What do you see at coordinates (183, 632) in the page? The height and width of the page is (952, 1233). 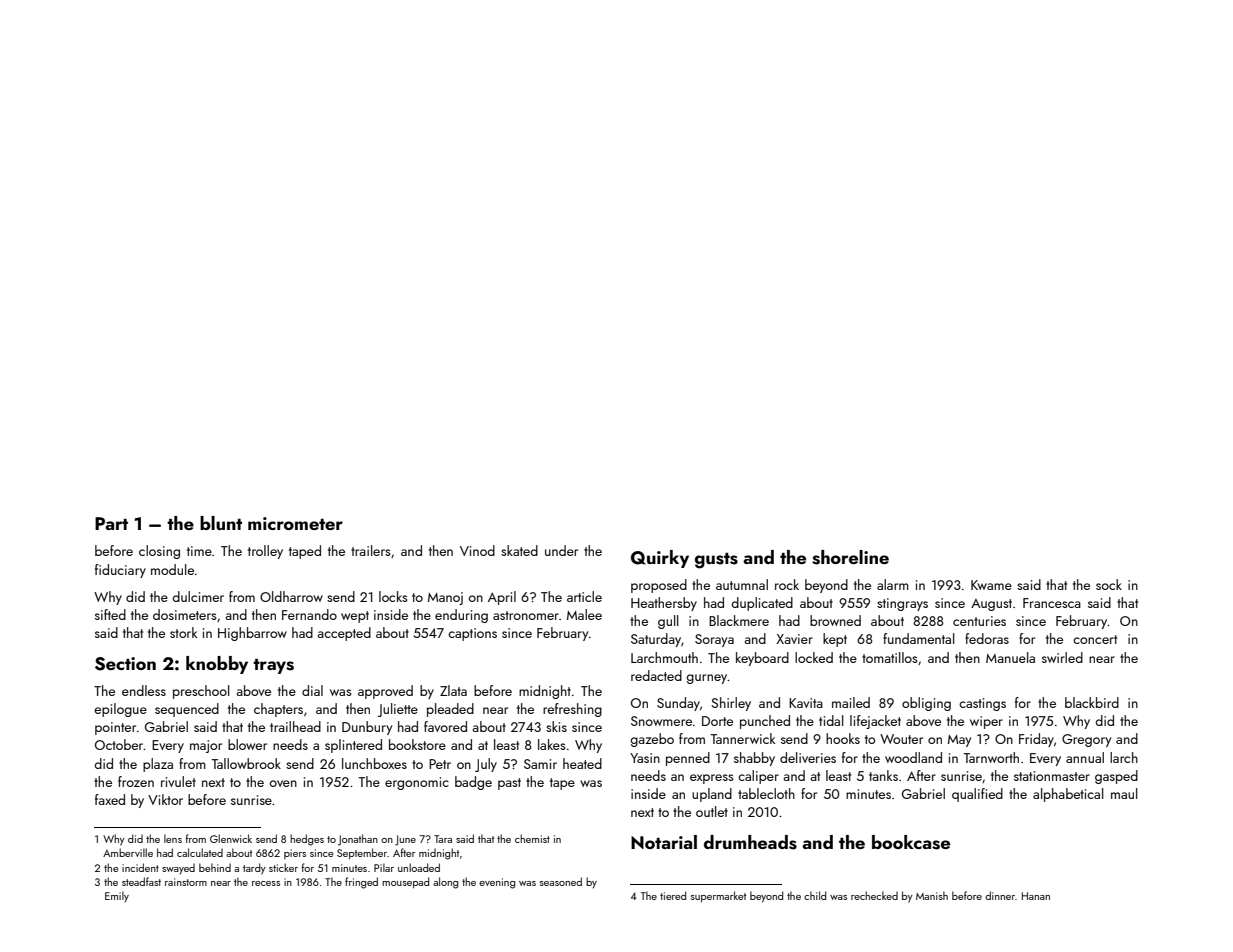 I see `stork` at bounding box center [183, 632].
